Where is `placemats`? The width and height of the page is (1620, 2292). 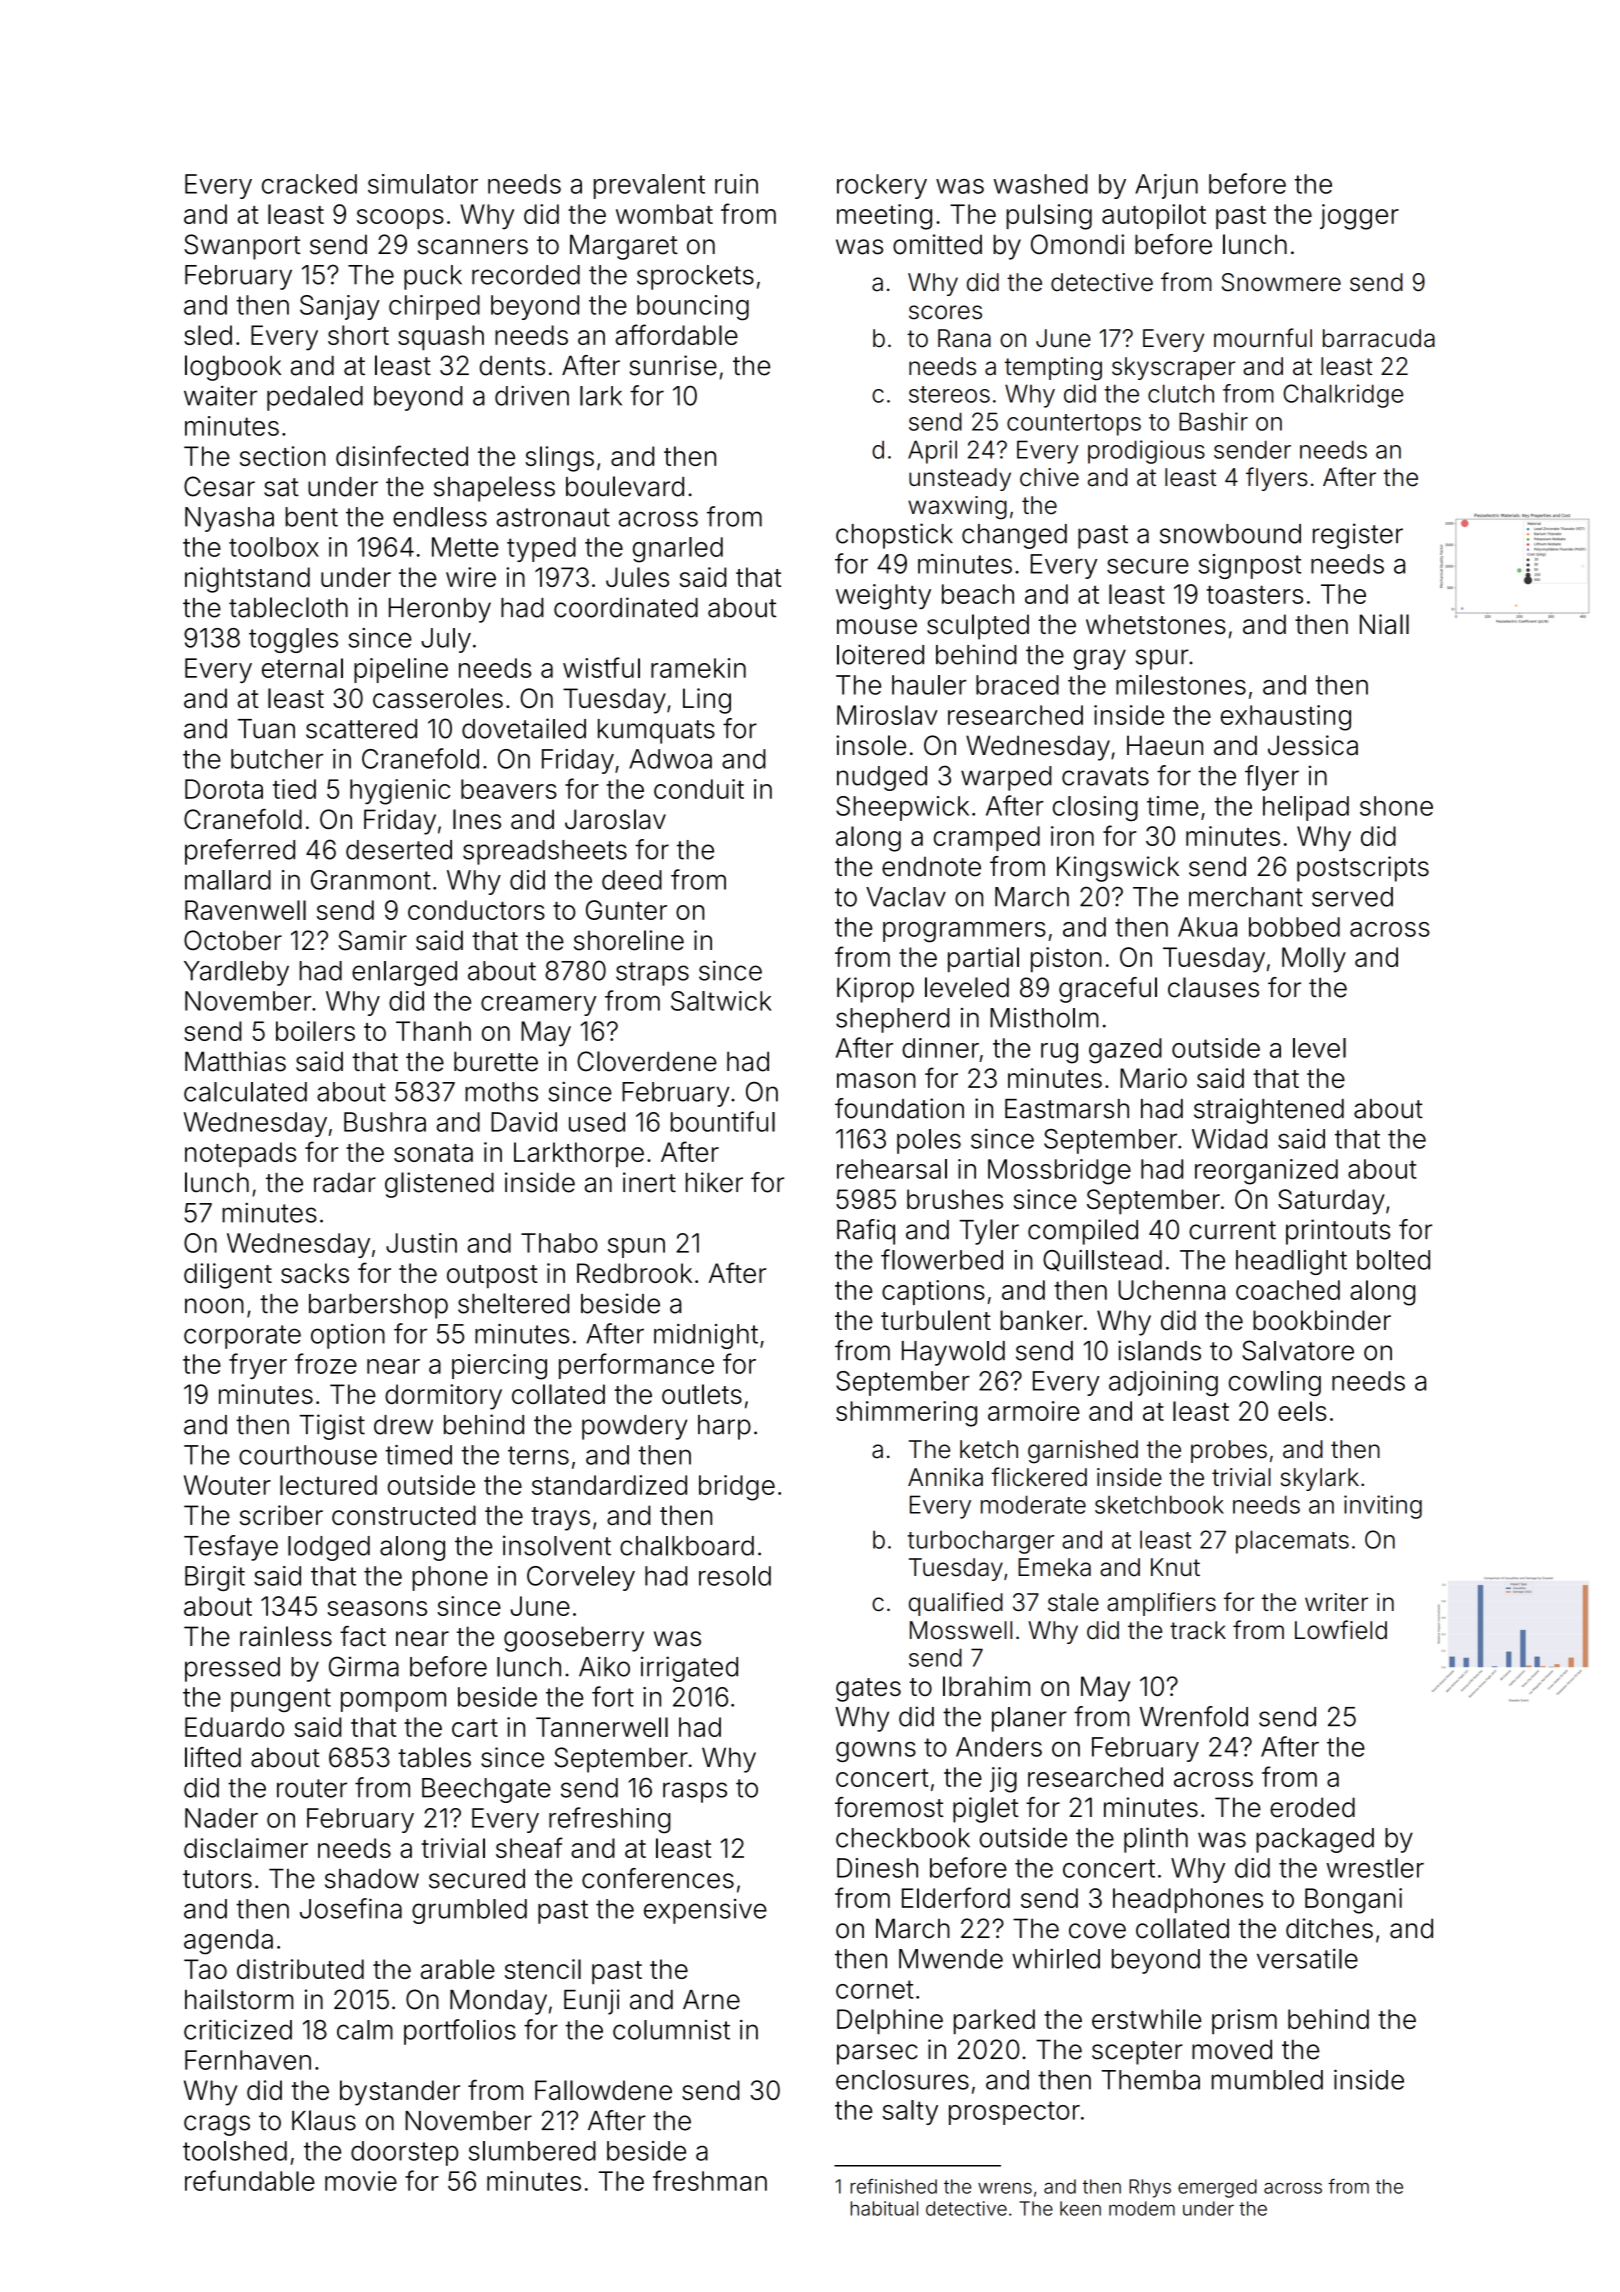 placemats is located at coordinates (1292, 1542).
